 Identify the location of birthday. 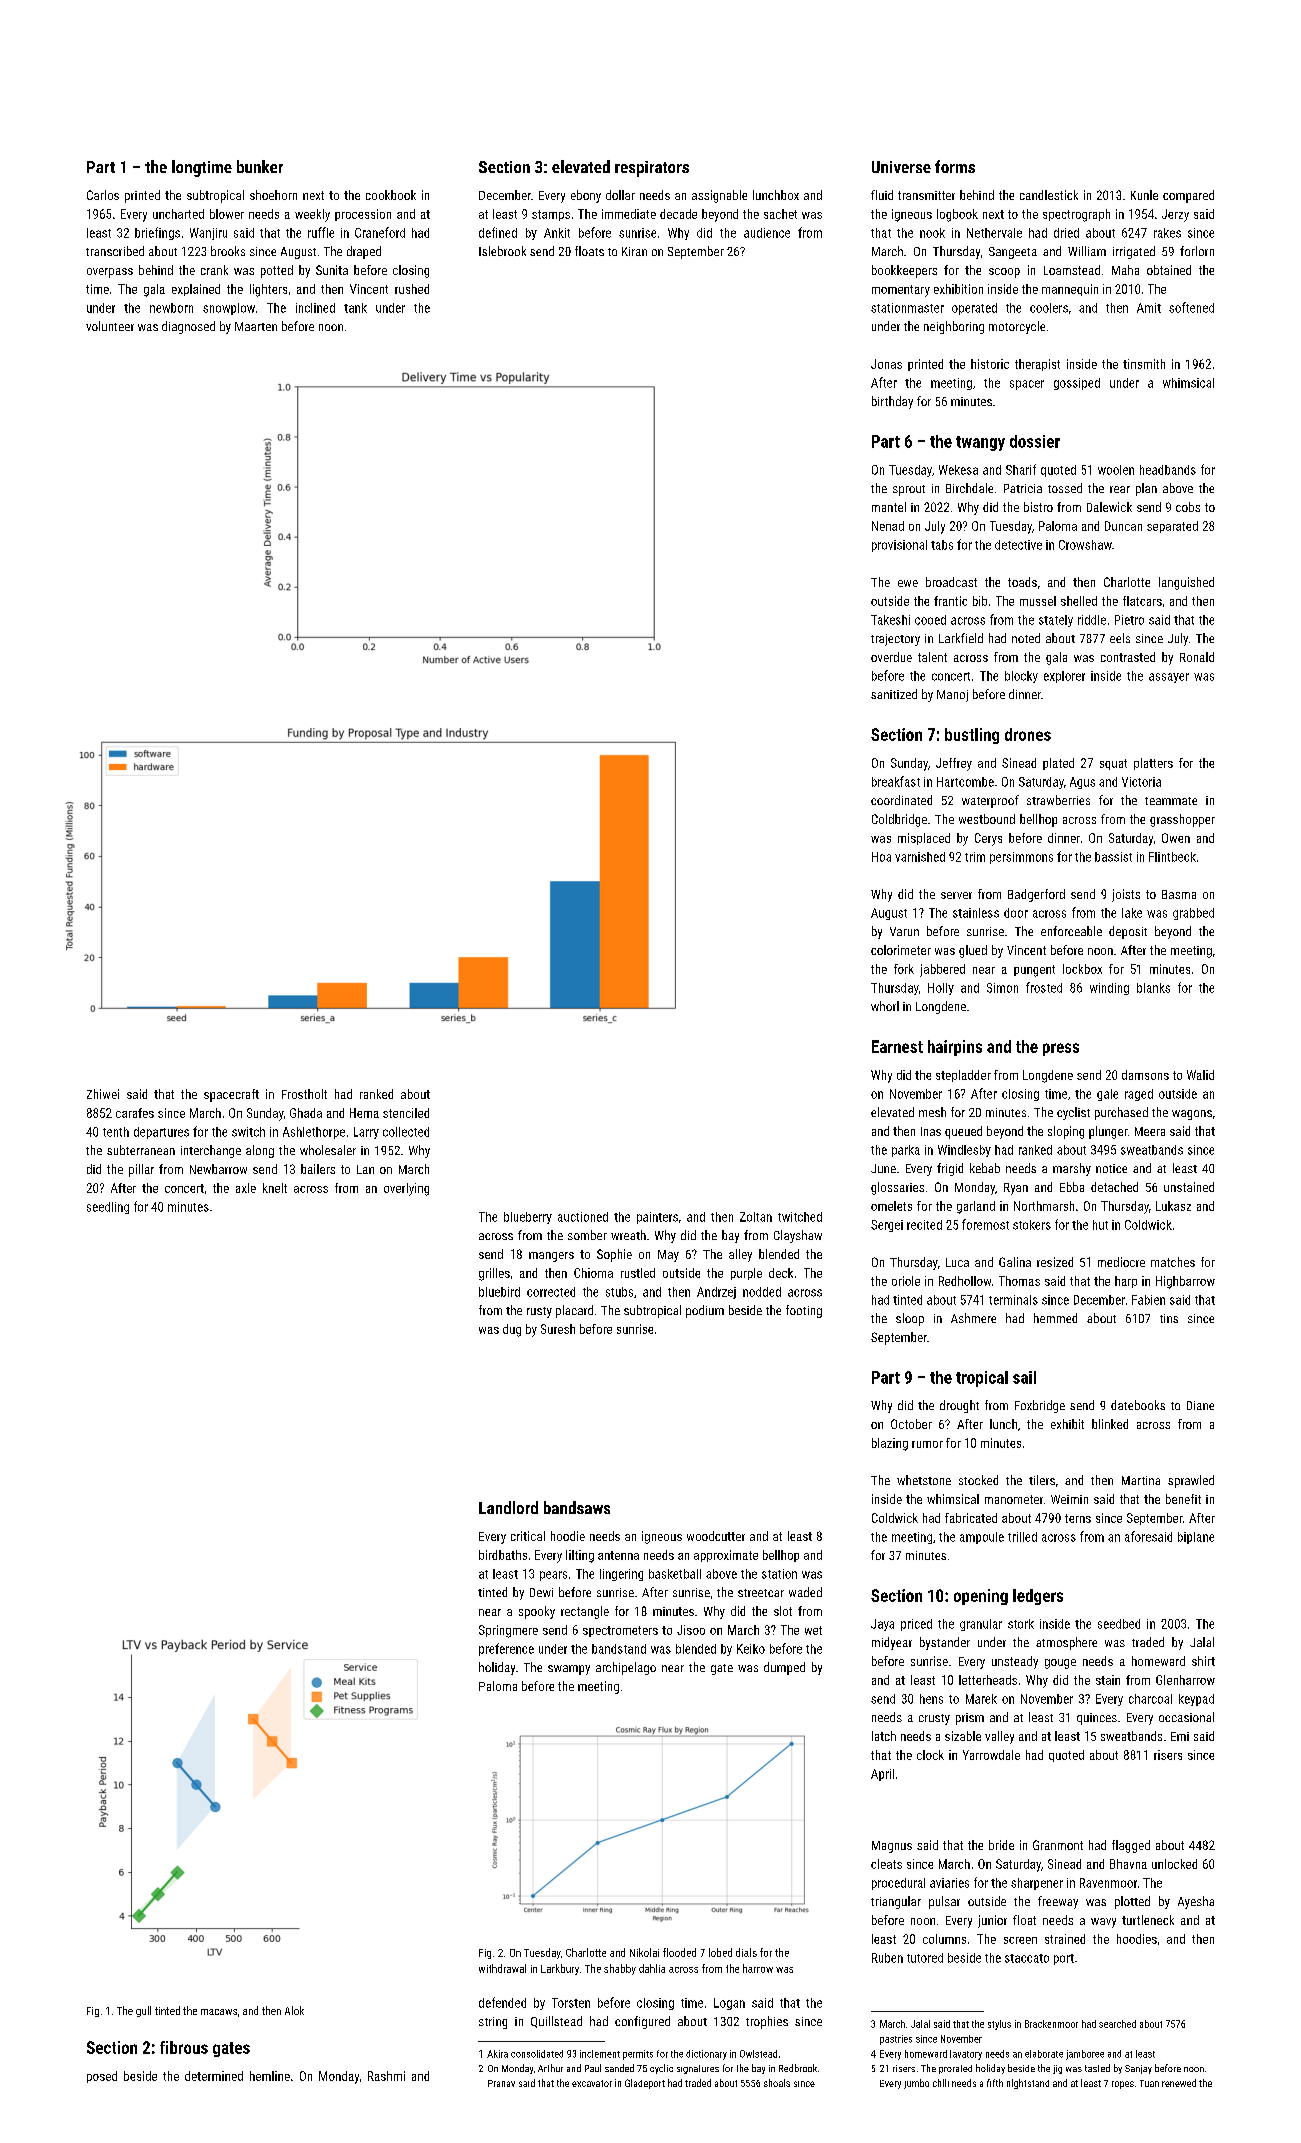
(892, 402).
